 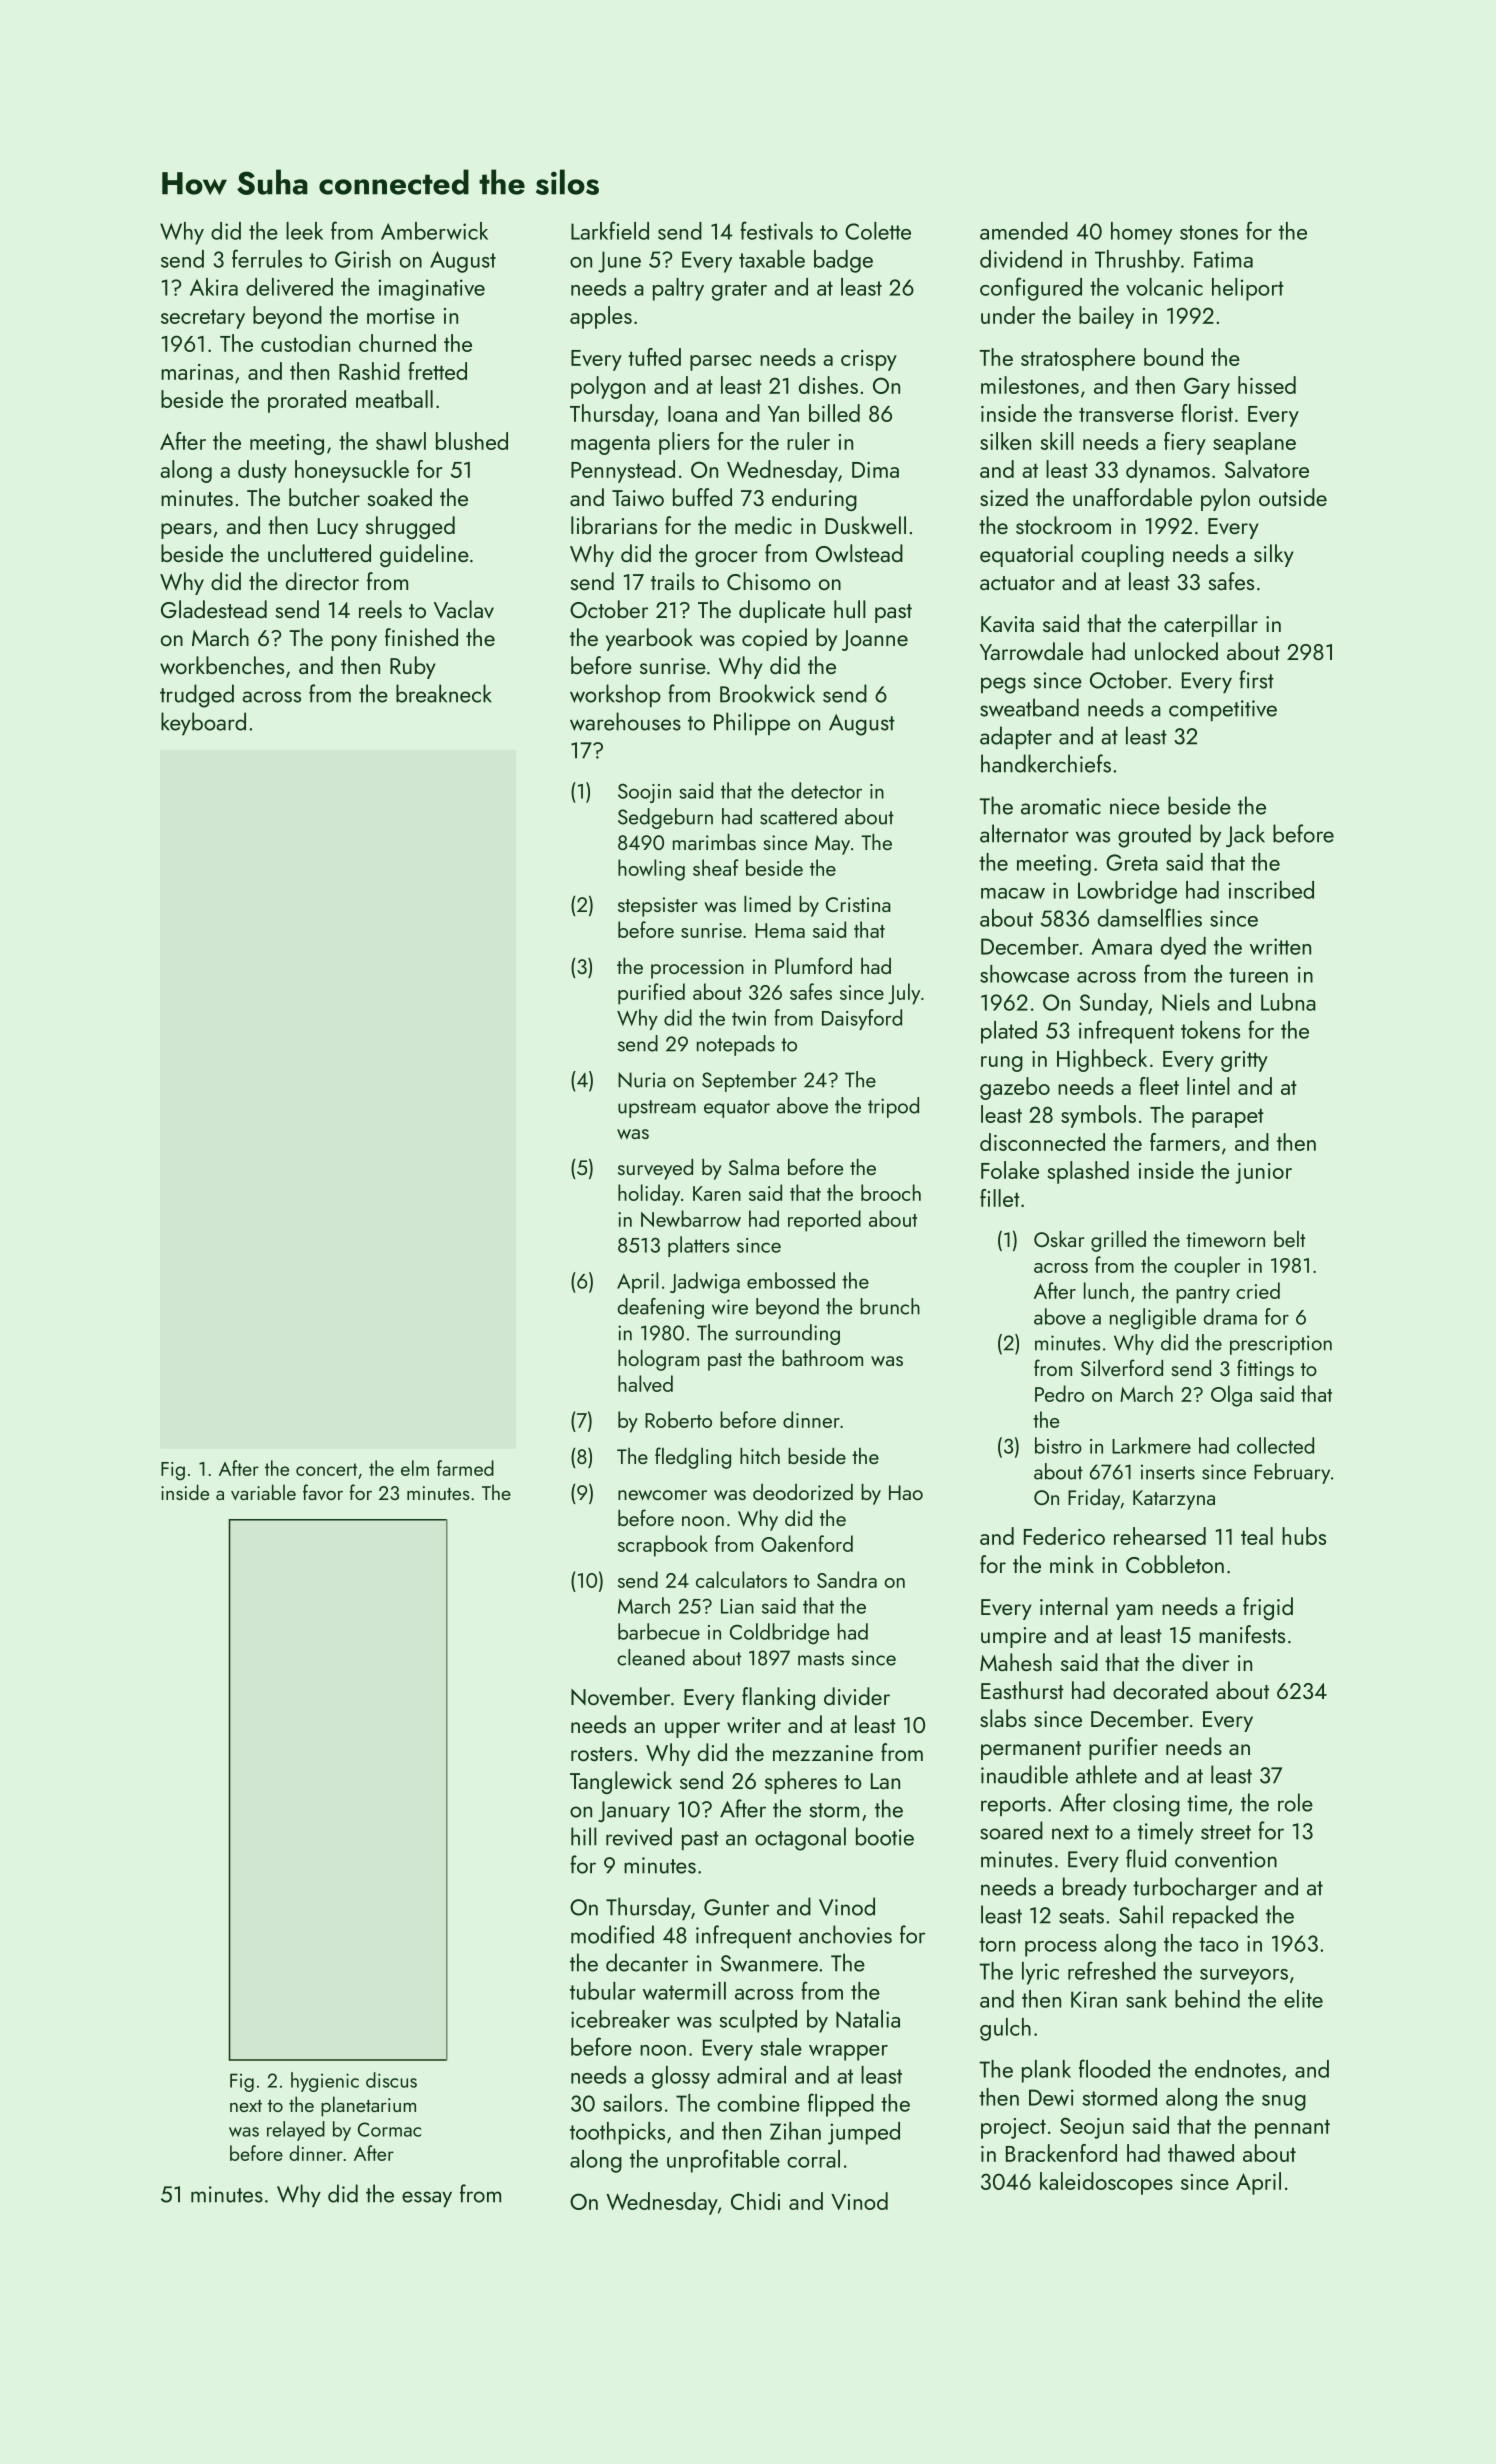 What do you see at coordinates (702, 497) in the screenshot?
I see `buffed` at bounding box center [702, 497].
